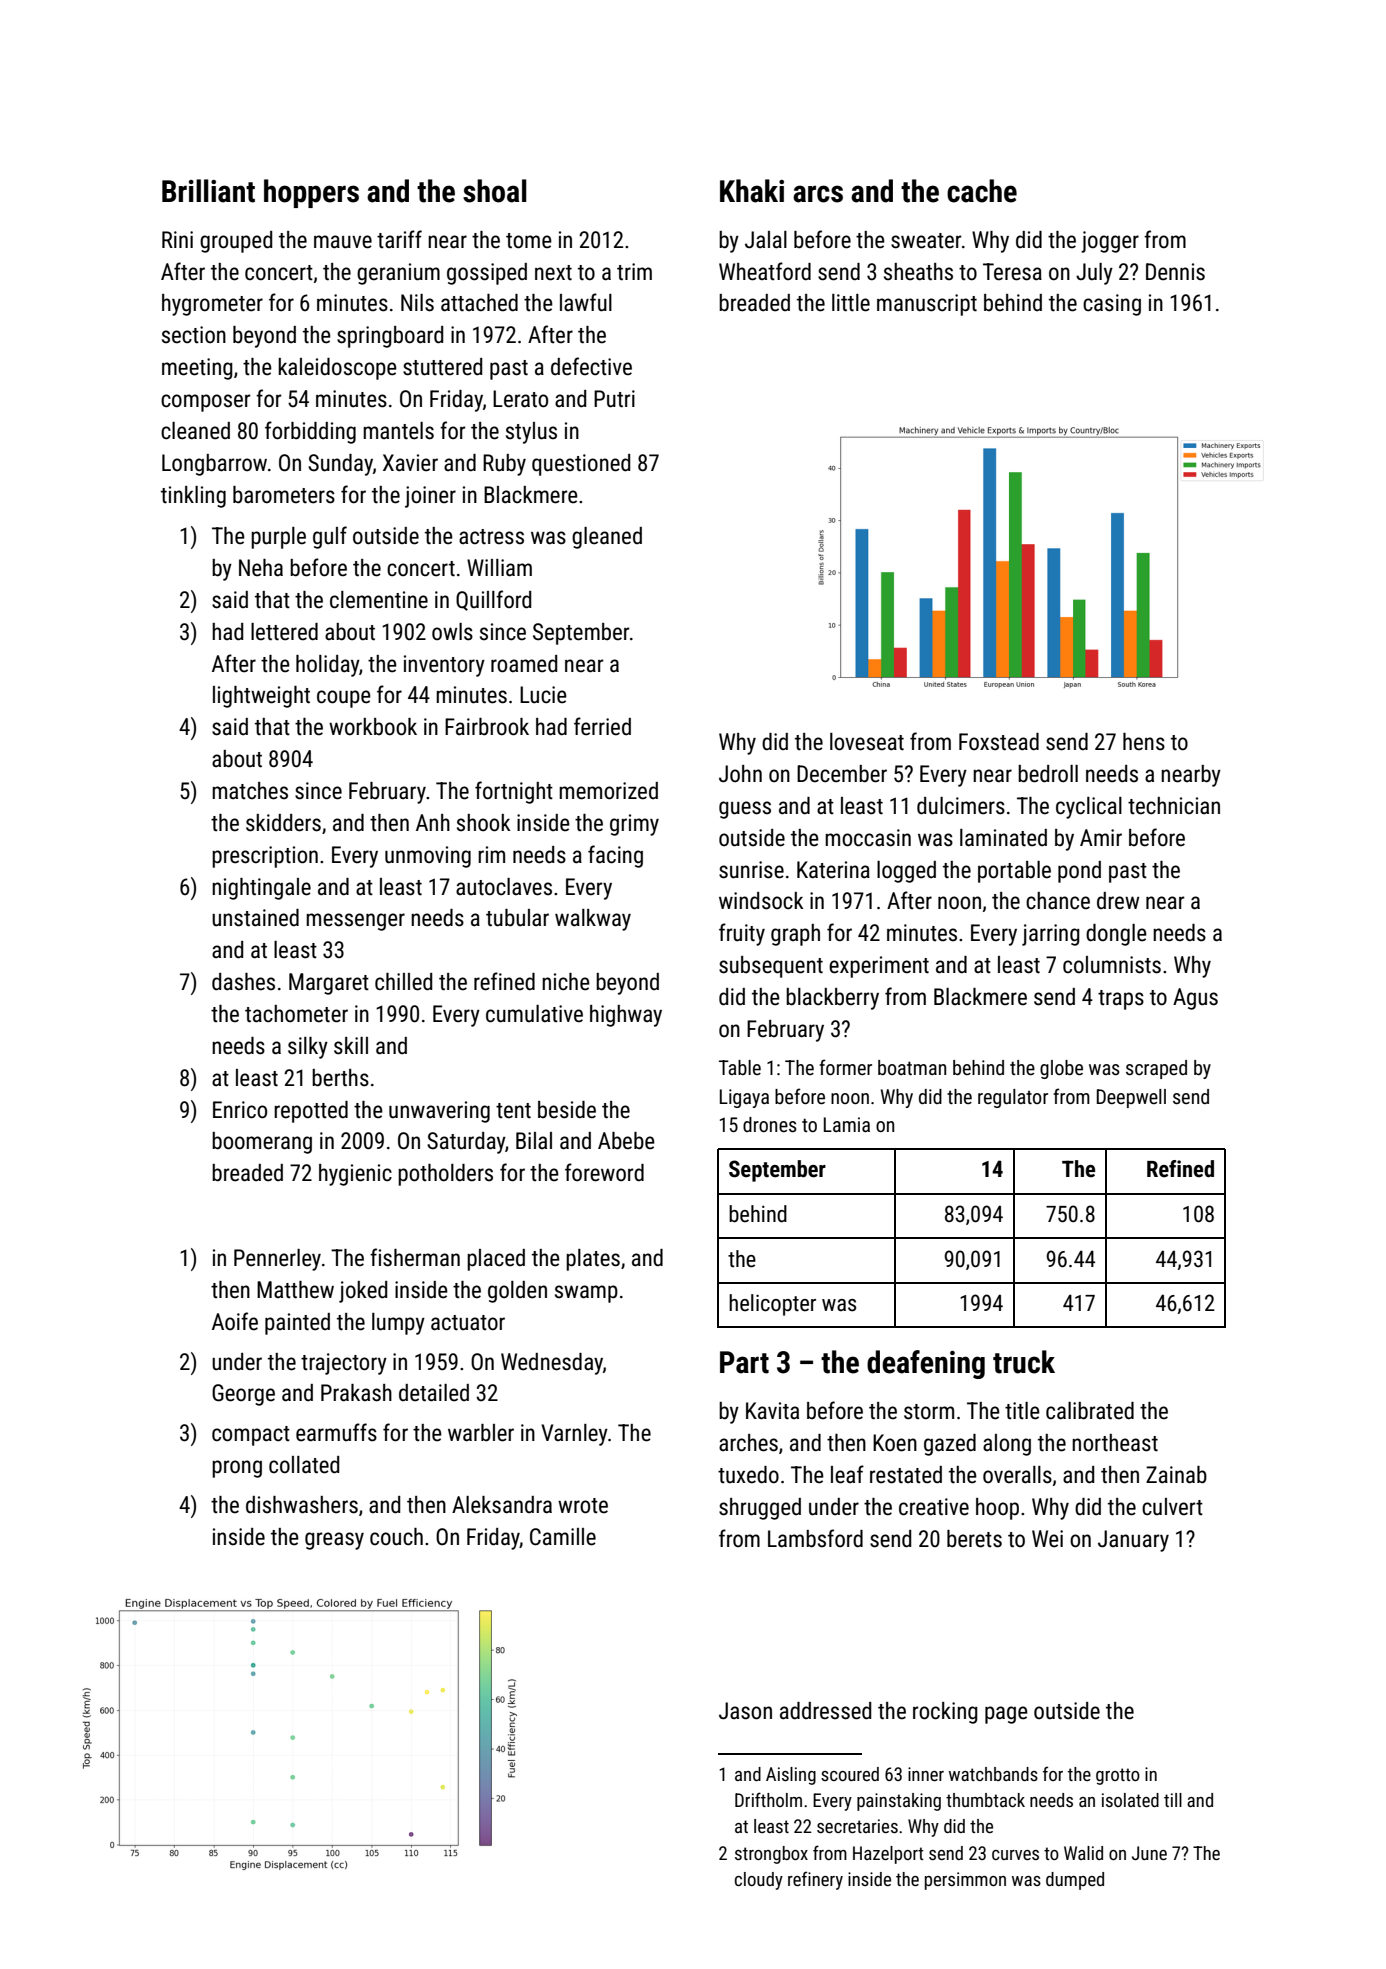 The height and width of the screenshot is (1969, 1386). What do you see at coordinates (534, 1140) in the screenshot?
I see `Bilal` at bounding box center [534, 1140].
